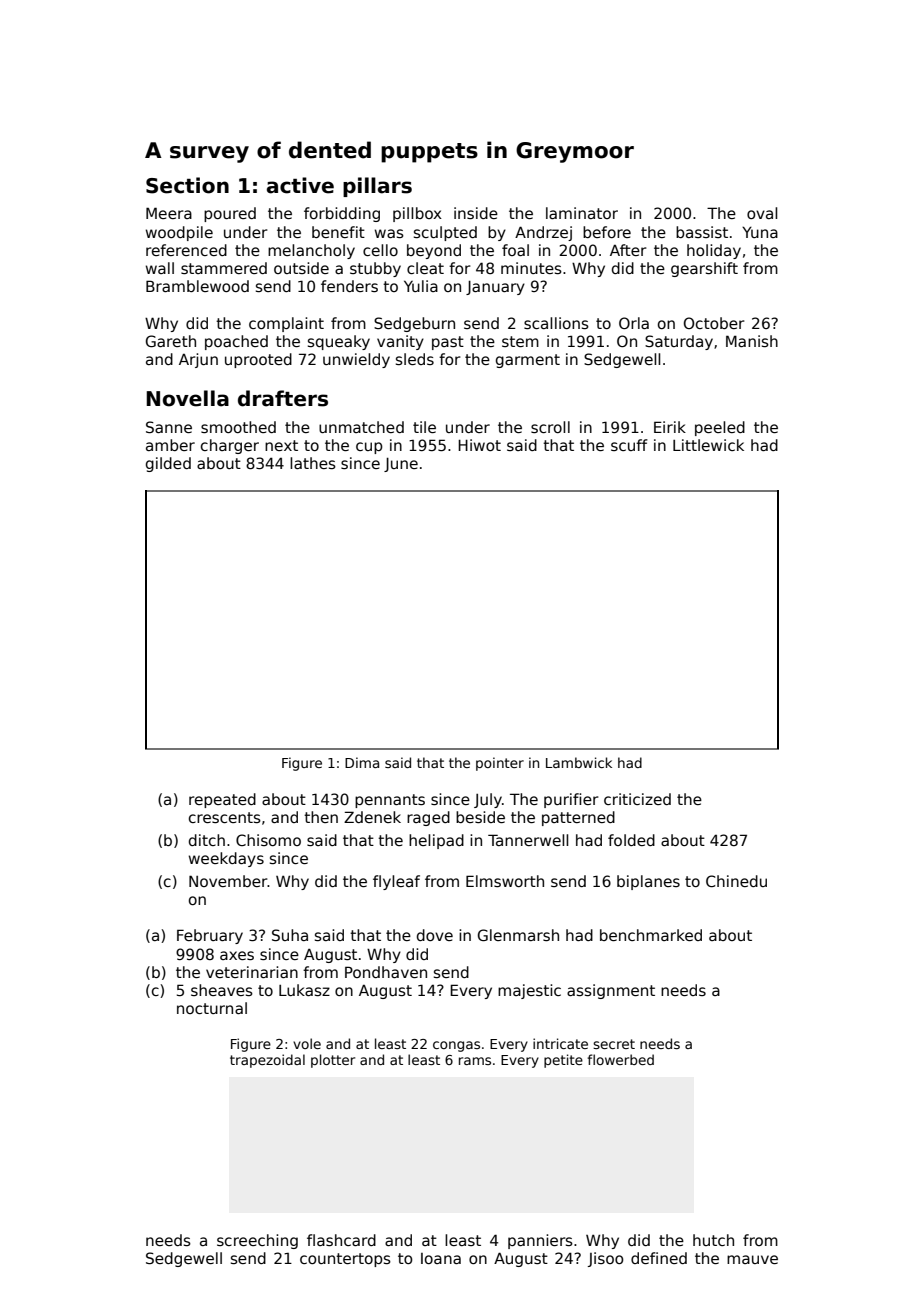 The width and height of the screenshot is (924, 1314). What do you see at coordinates (169, 427) in the screenshot?
I see `Sanne` at bounding box center [169, 427].
